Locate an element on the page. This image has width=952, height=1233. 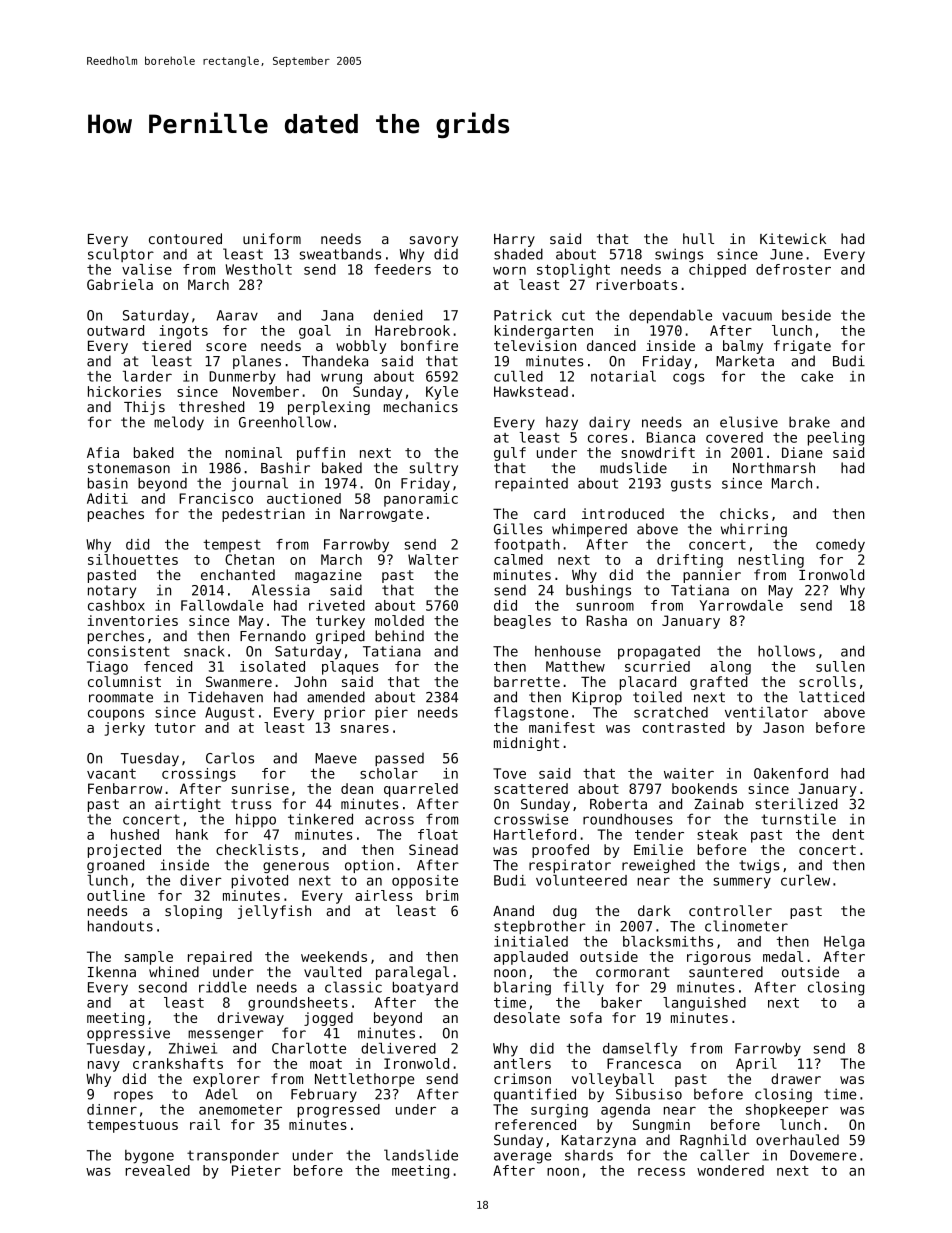
contoured is located at coordinates (185, 238).
